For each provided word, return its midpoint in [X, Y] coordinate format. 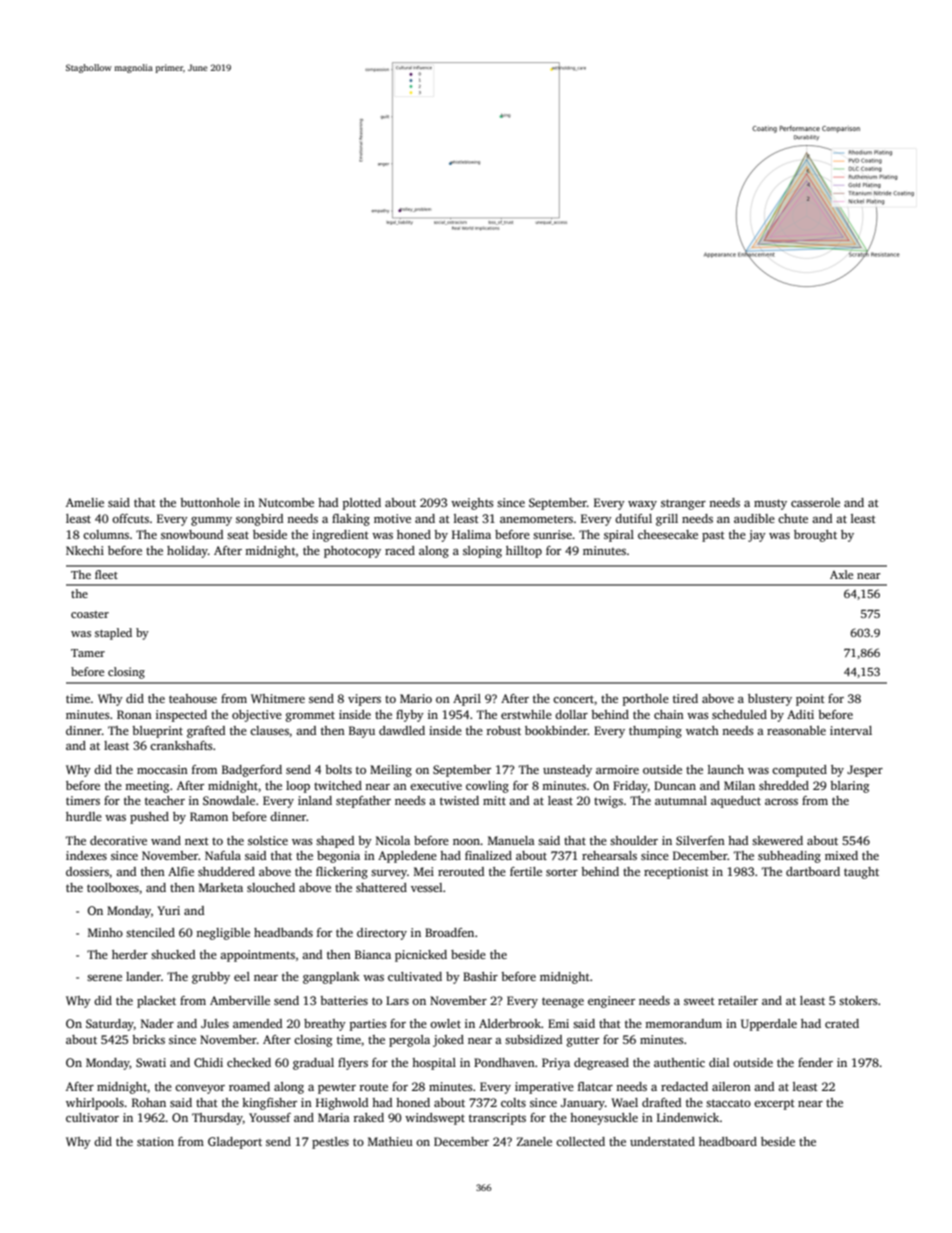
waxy [642, 505]
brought [815, 536]
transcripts [497, 1119]
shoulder [634, 840]
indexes [86, 855]
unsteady [567, 771]
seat [238, 535]
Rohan [149, 1102]
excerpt [774, 1104]
